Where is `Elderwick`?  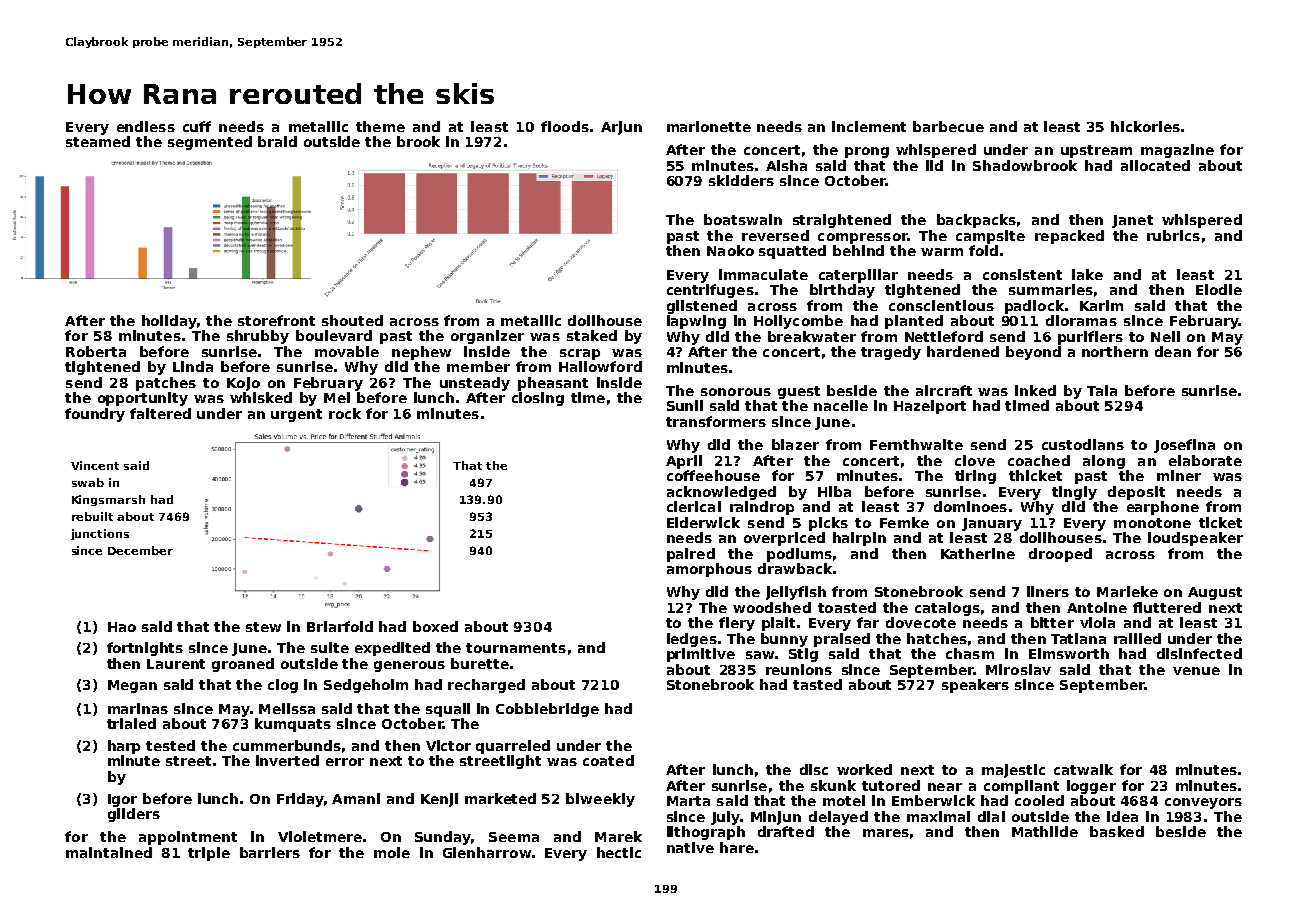
Elderwick is located at coordinates (703, 522).
